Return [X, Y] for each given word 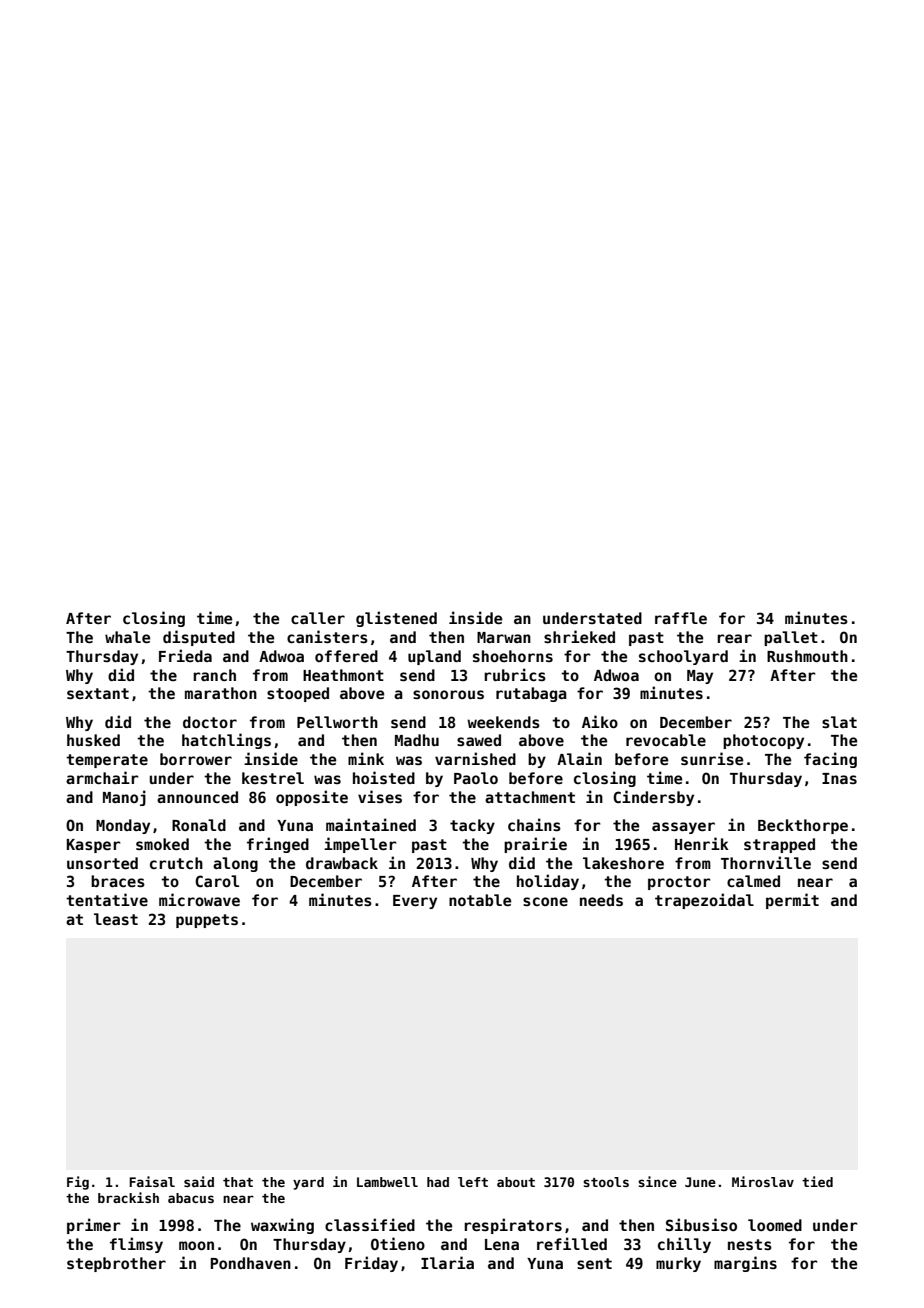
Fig [78, 1183]
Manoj [124, 798]
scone [545, 901]
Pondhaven [251, 1263]
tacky [472, 826]
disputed [199, 638]
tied [817, 1181]
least [116, 919]
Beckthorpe [803, 826]
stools [606, 1182]
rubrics [515, 674]
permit [792, 901]
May [700, 677]
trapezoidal [704, 901]
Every [415, 902]
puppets [207, 921]
